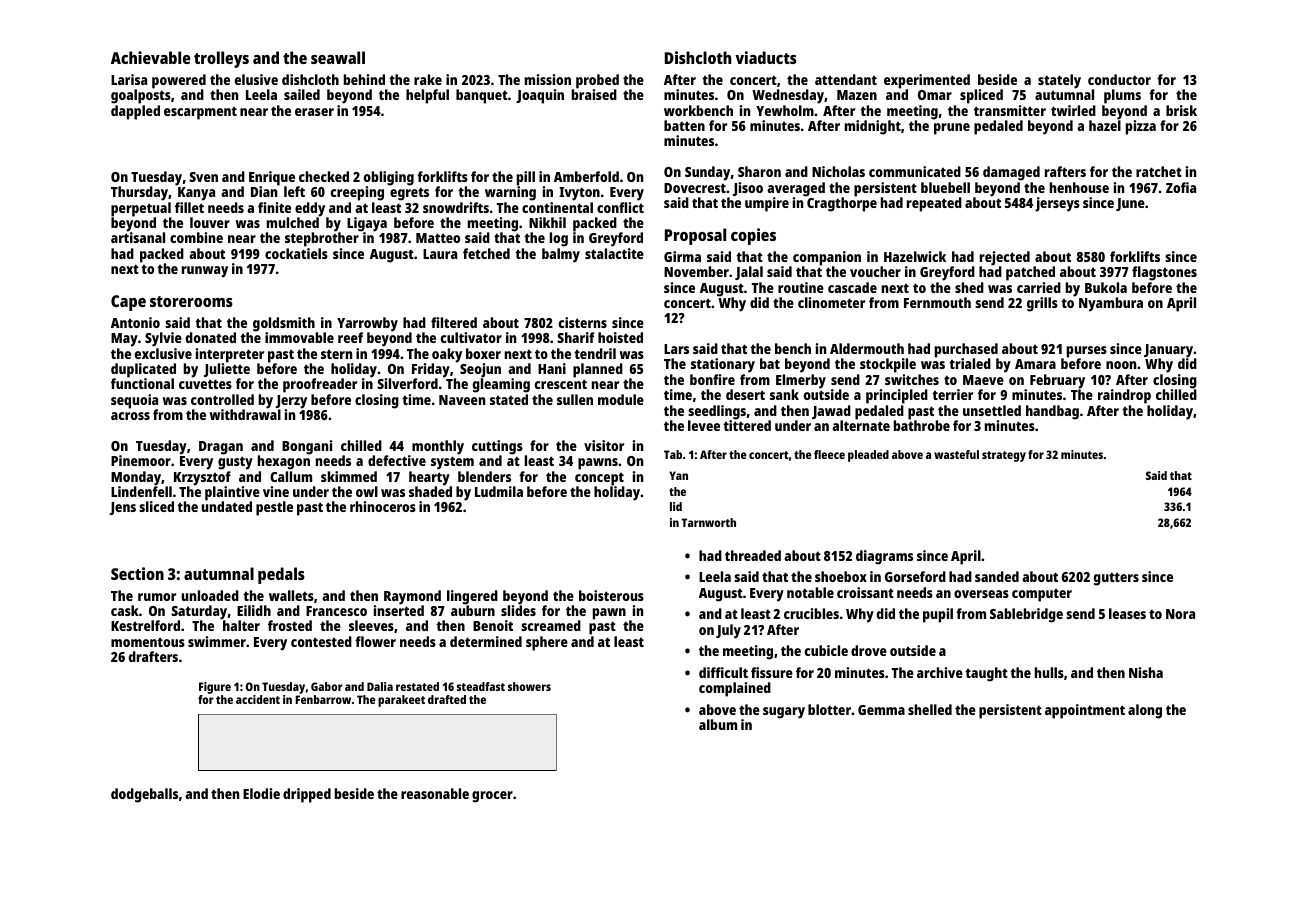 The height and width of the screenshot is (924, 1308). What do you see at coordinates (927, 82) in the screenshot?
I see `experimented` at bounding box center [927, 82].
